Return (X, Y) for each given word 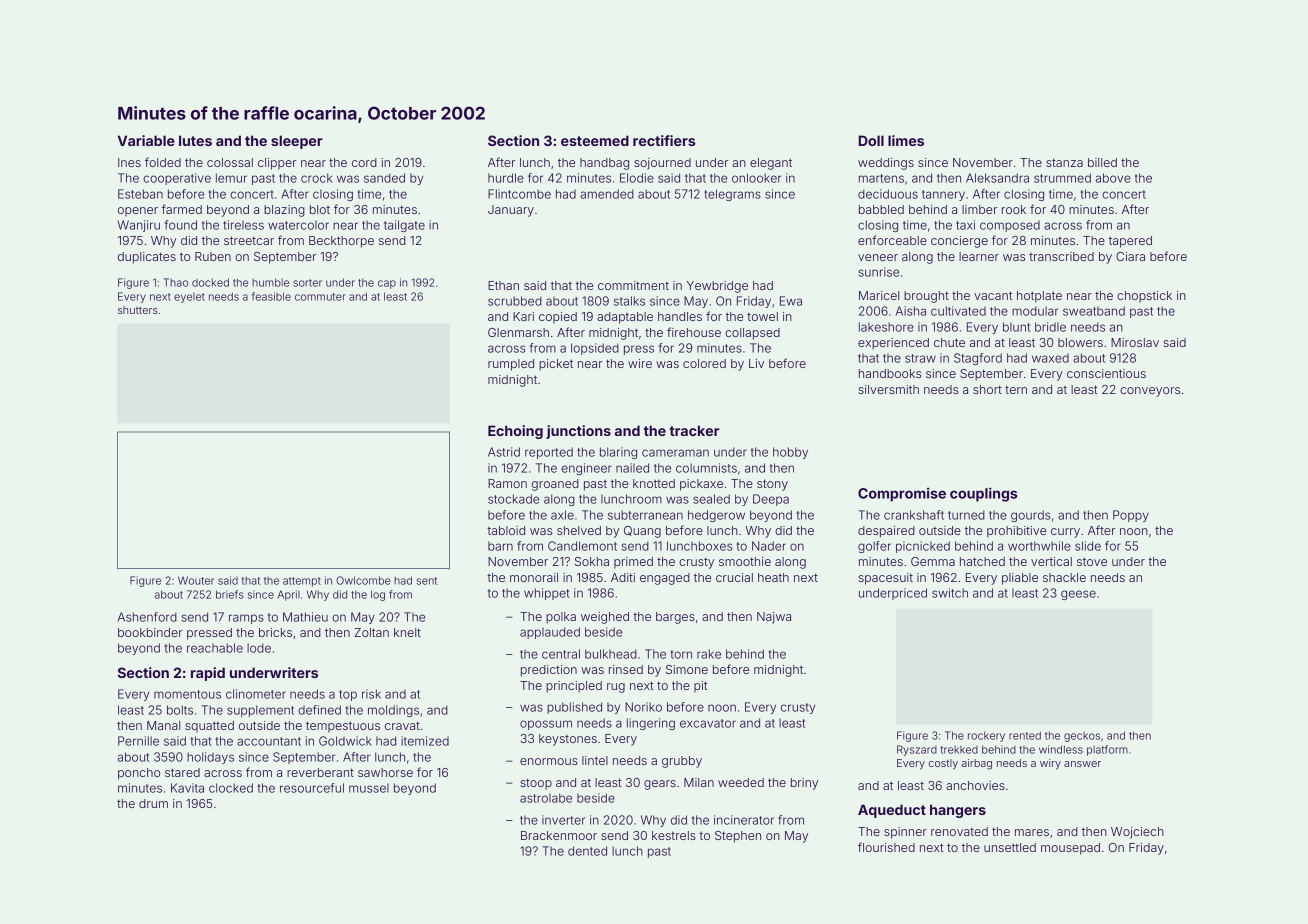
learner (979, 256)
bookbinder (150, 632)
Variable (146, 140)
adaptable (625, 318)
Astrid (504, 452)
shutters (138, 310)
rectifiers (664, 140)
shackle (1064, 577)
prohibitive (1016, 532)
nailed (632, 468)
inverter (563, 820)
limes (906, 140)
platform (1107, 750)
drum (153, 803)
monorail (534, 577)
